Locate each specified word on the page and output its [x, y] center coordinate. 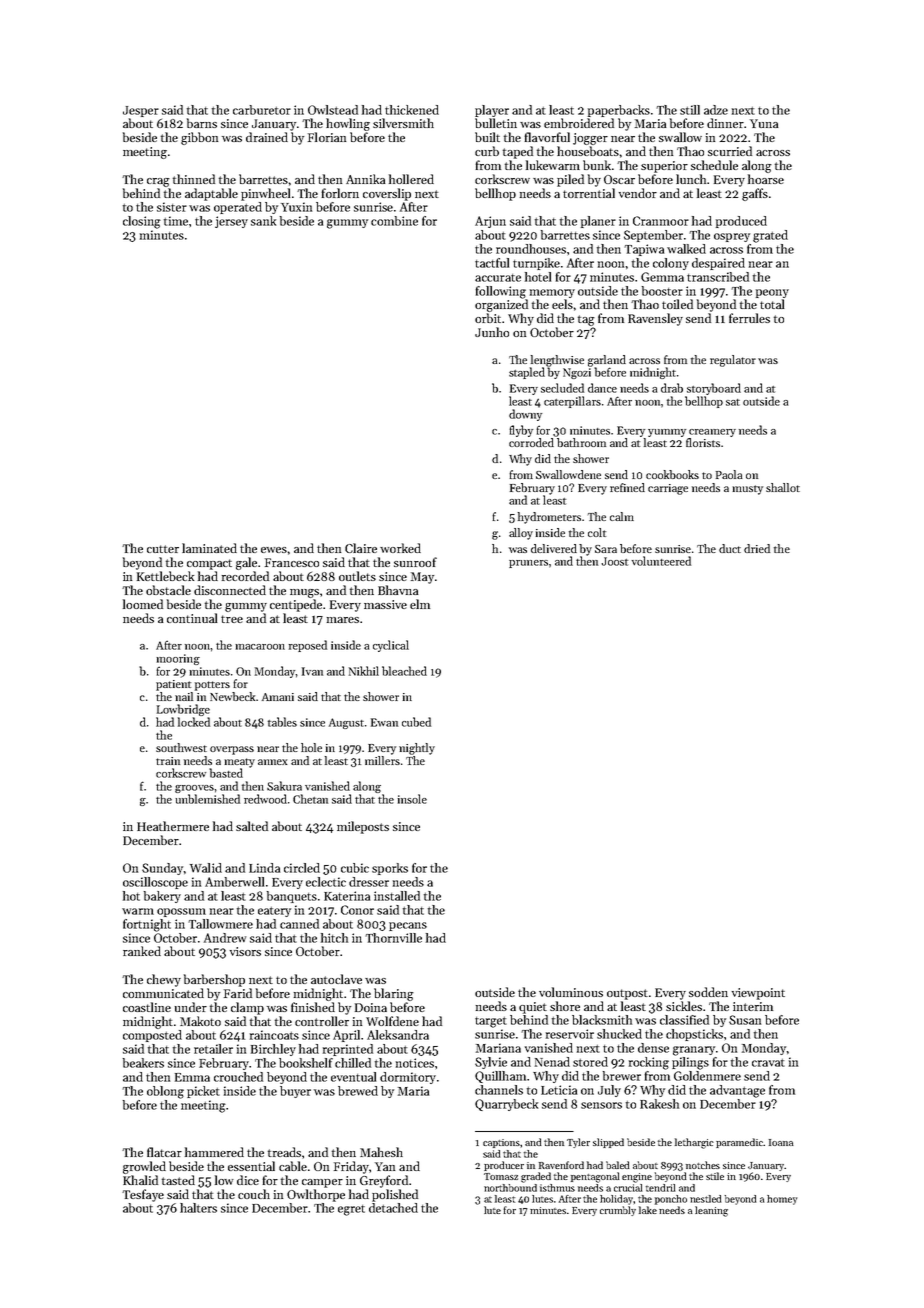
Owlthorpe [316, 1195]
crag [158, 182]
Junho [492, 332]
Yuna [764, 123]
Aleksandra [398, 1035]
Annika [365, 179]
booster [662, 291]
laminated [209, 548]
